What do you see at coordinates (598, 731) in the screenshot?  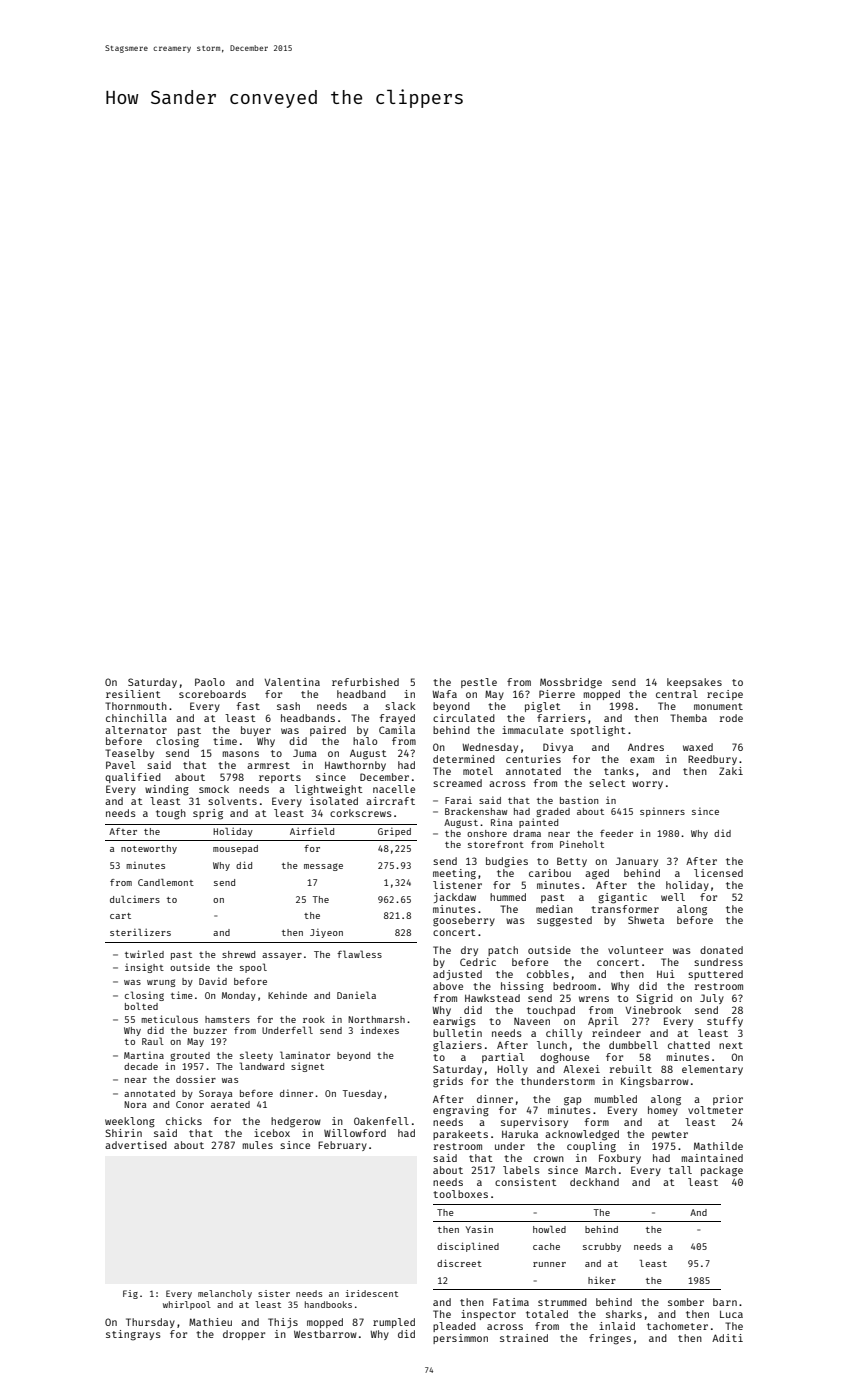 I see `spotlight` at bounding box center [598, 731].
